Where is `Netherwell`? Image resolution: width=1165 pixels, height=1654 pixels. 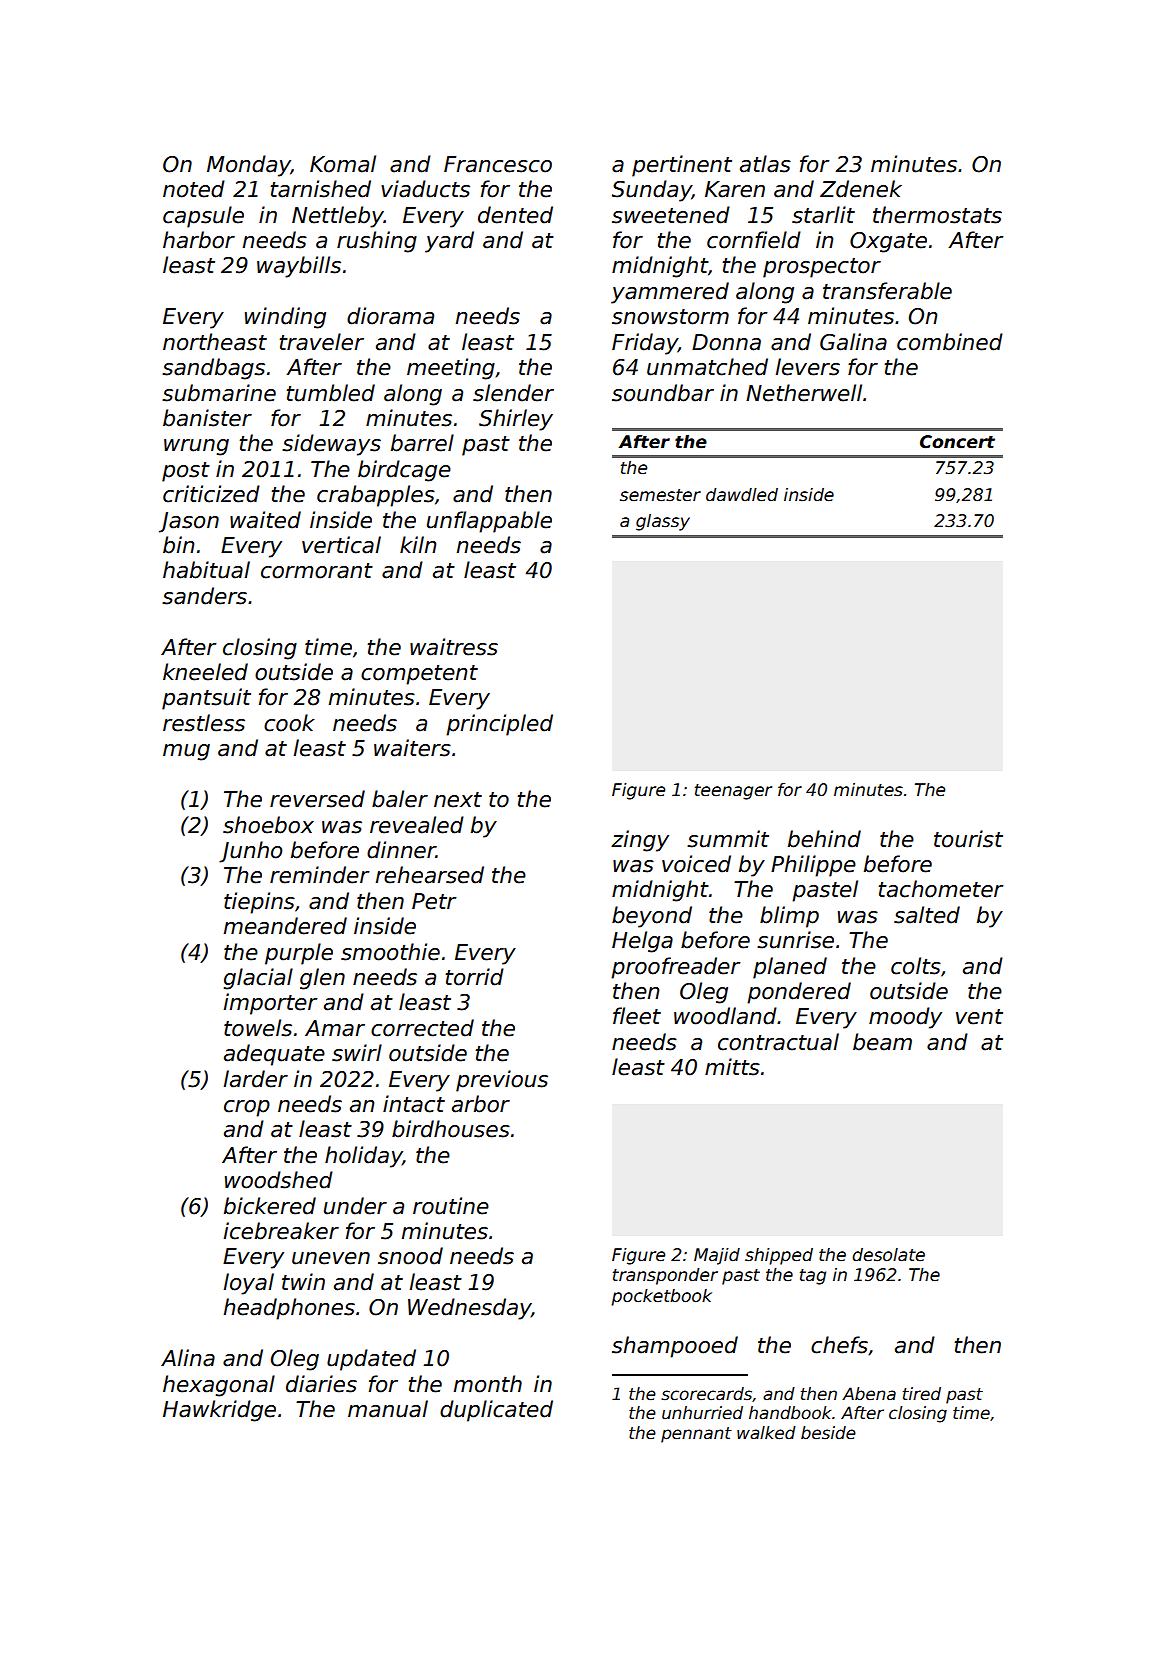 Netherwell is located at coordinates (804, 393).
